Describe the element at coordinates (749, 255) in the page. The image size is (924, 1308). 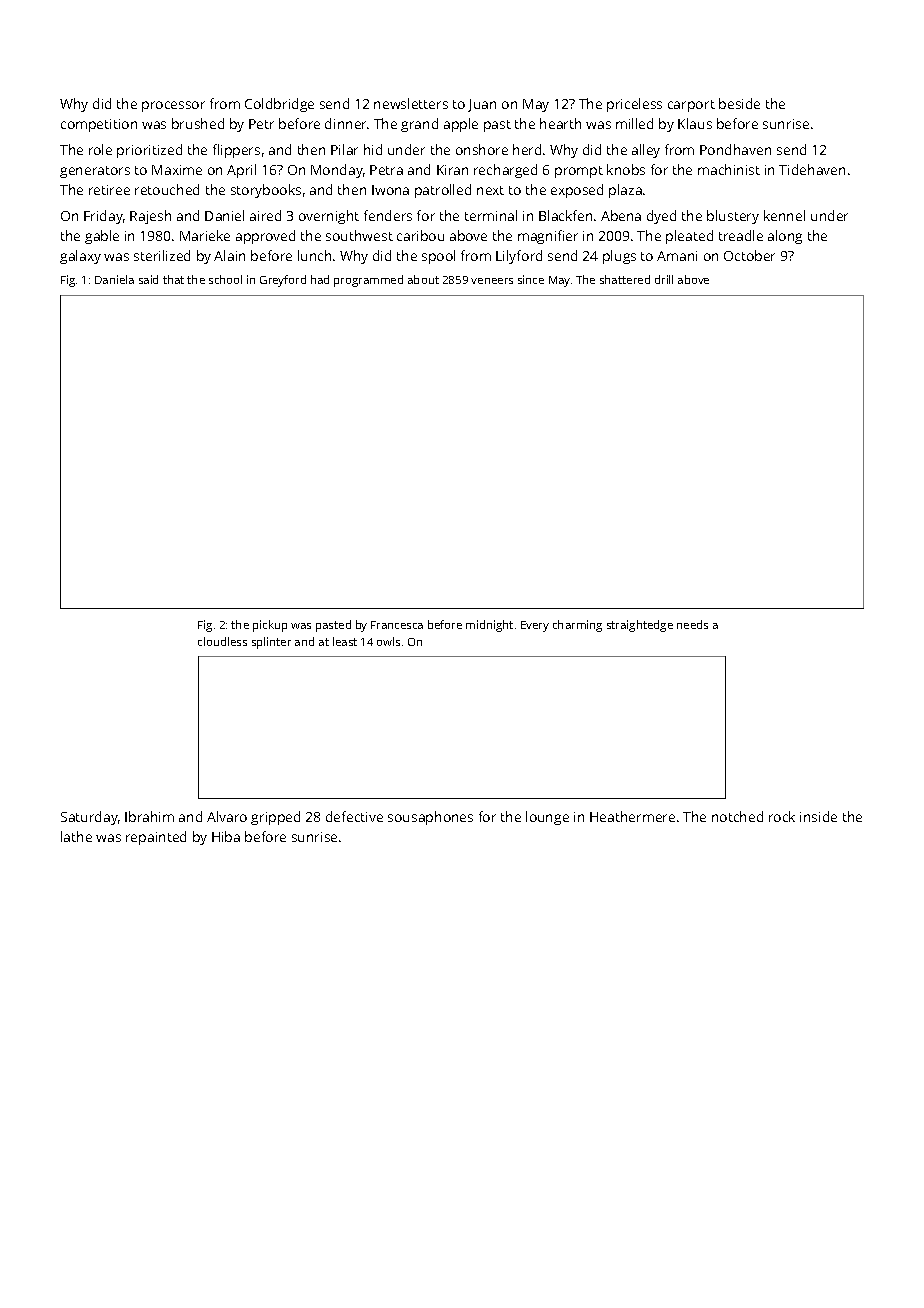
I see `October` at that location.
